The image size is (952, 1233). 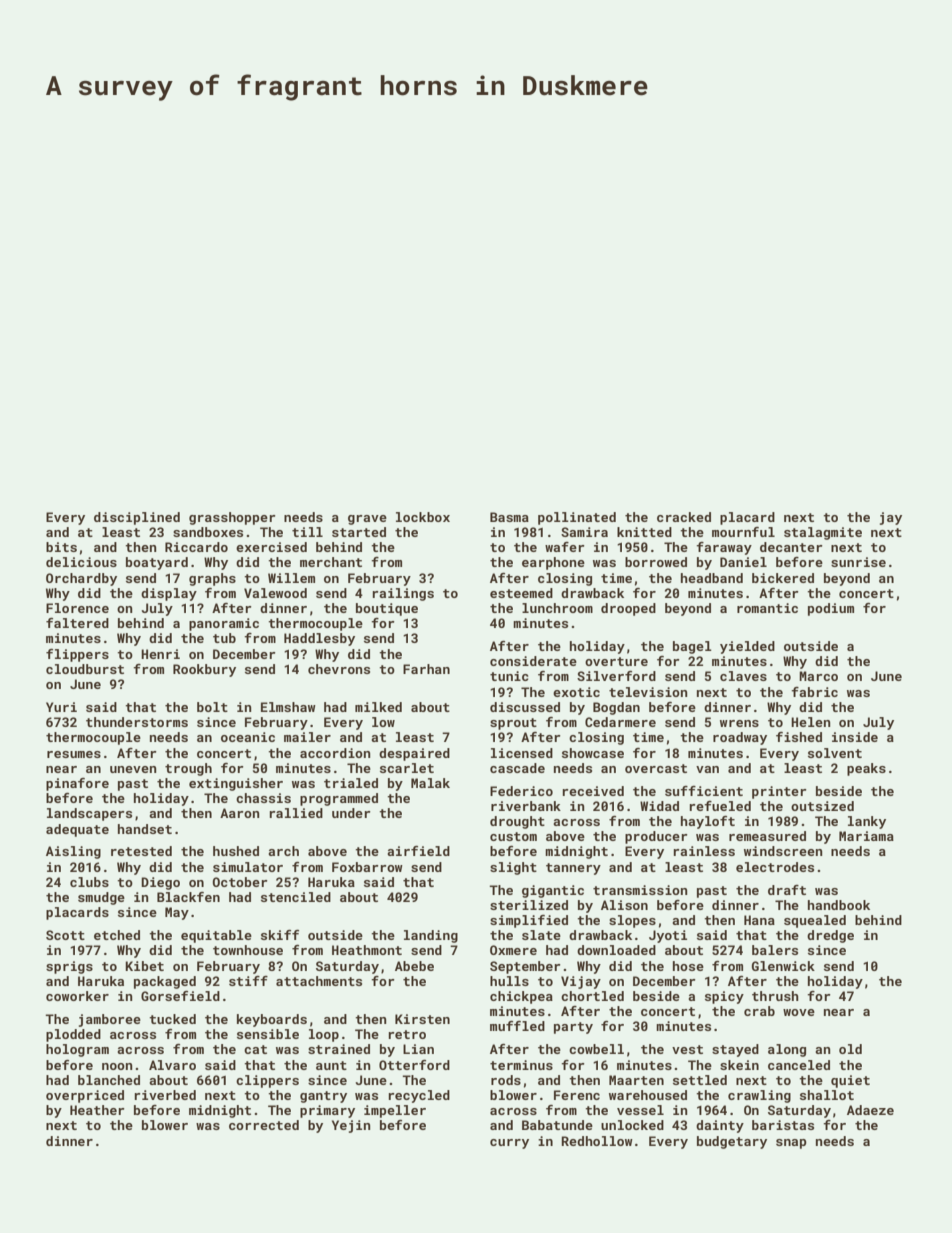 What do you see at coordinates (232, 518) in the document?
I see `grasshopper` at bounding box center [232, 518].
